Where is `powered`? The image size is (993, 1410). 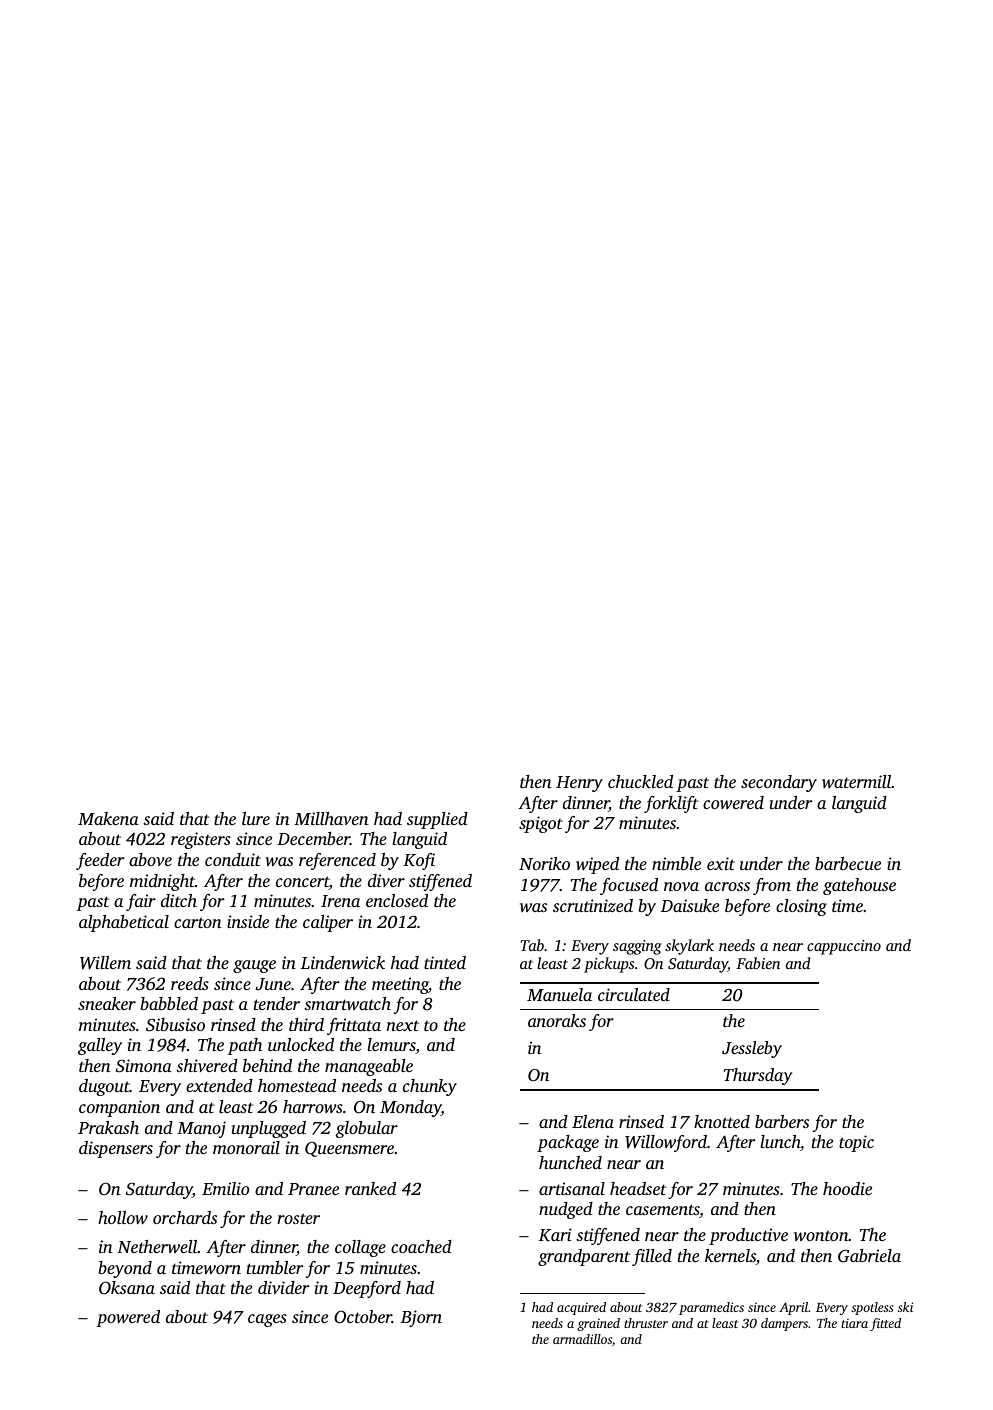
powered is located at coordinates (128, 1318).
